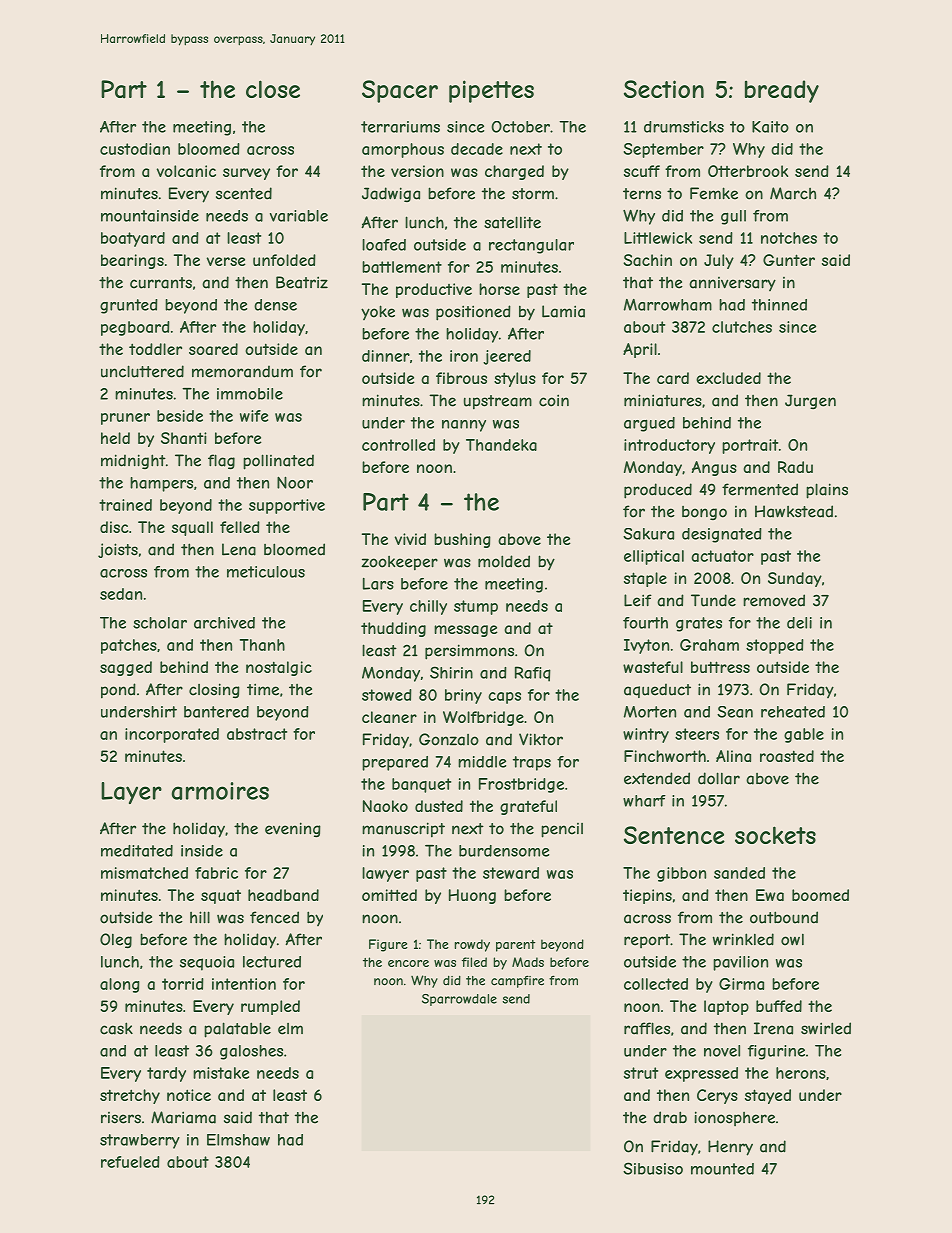 The image size is (952, 1233). I want to click on survey, so click(246, 174).
